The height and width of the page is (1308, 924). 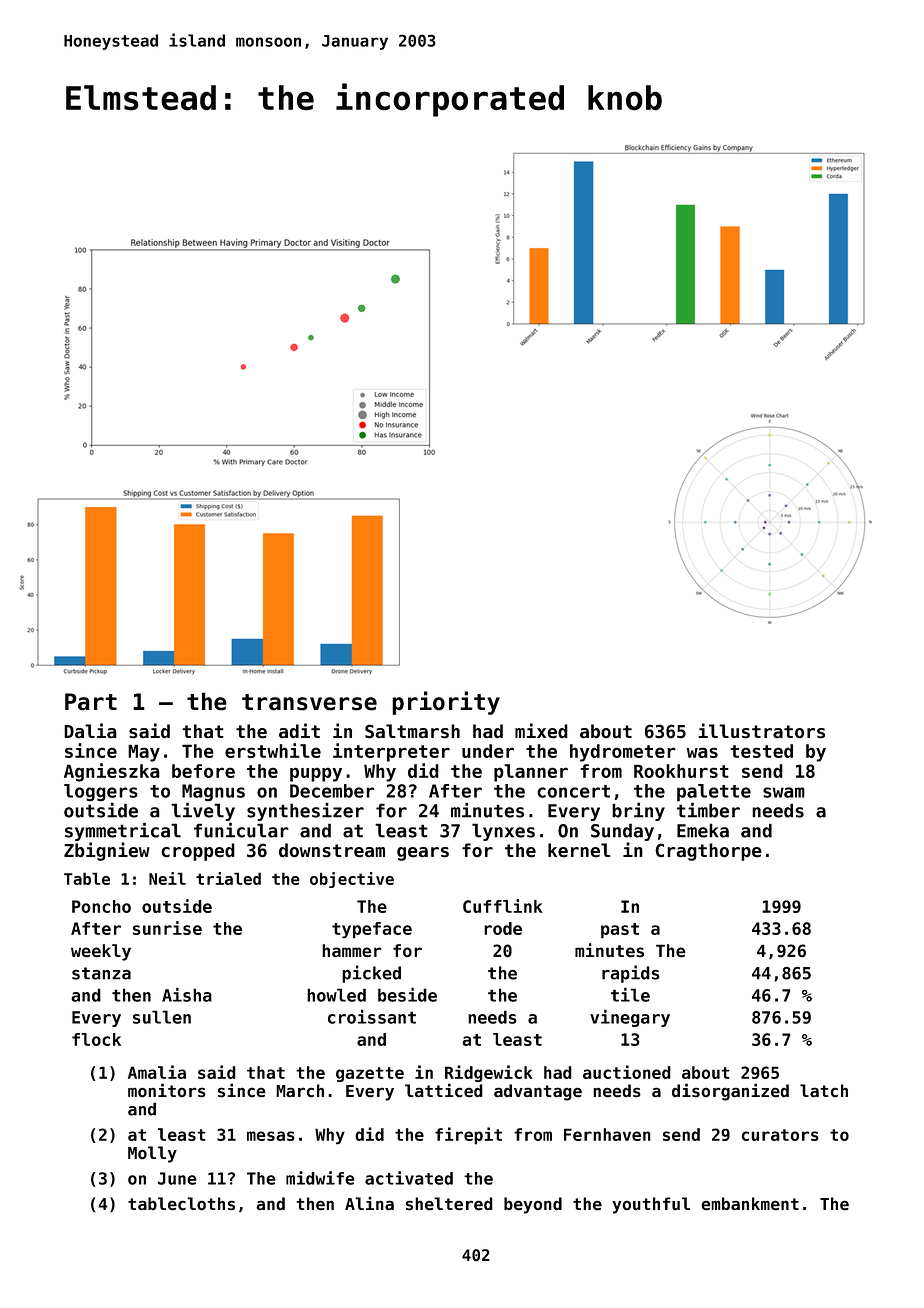 I want to click on illustrators, so click(x=762, y=730).
